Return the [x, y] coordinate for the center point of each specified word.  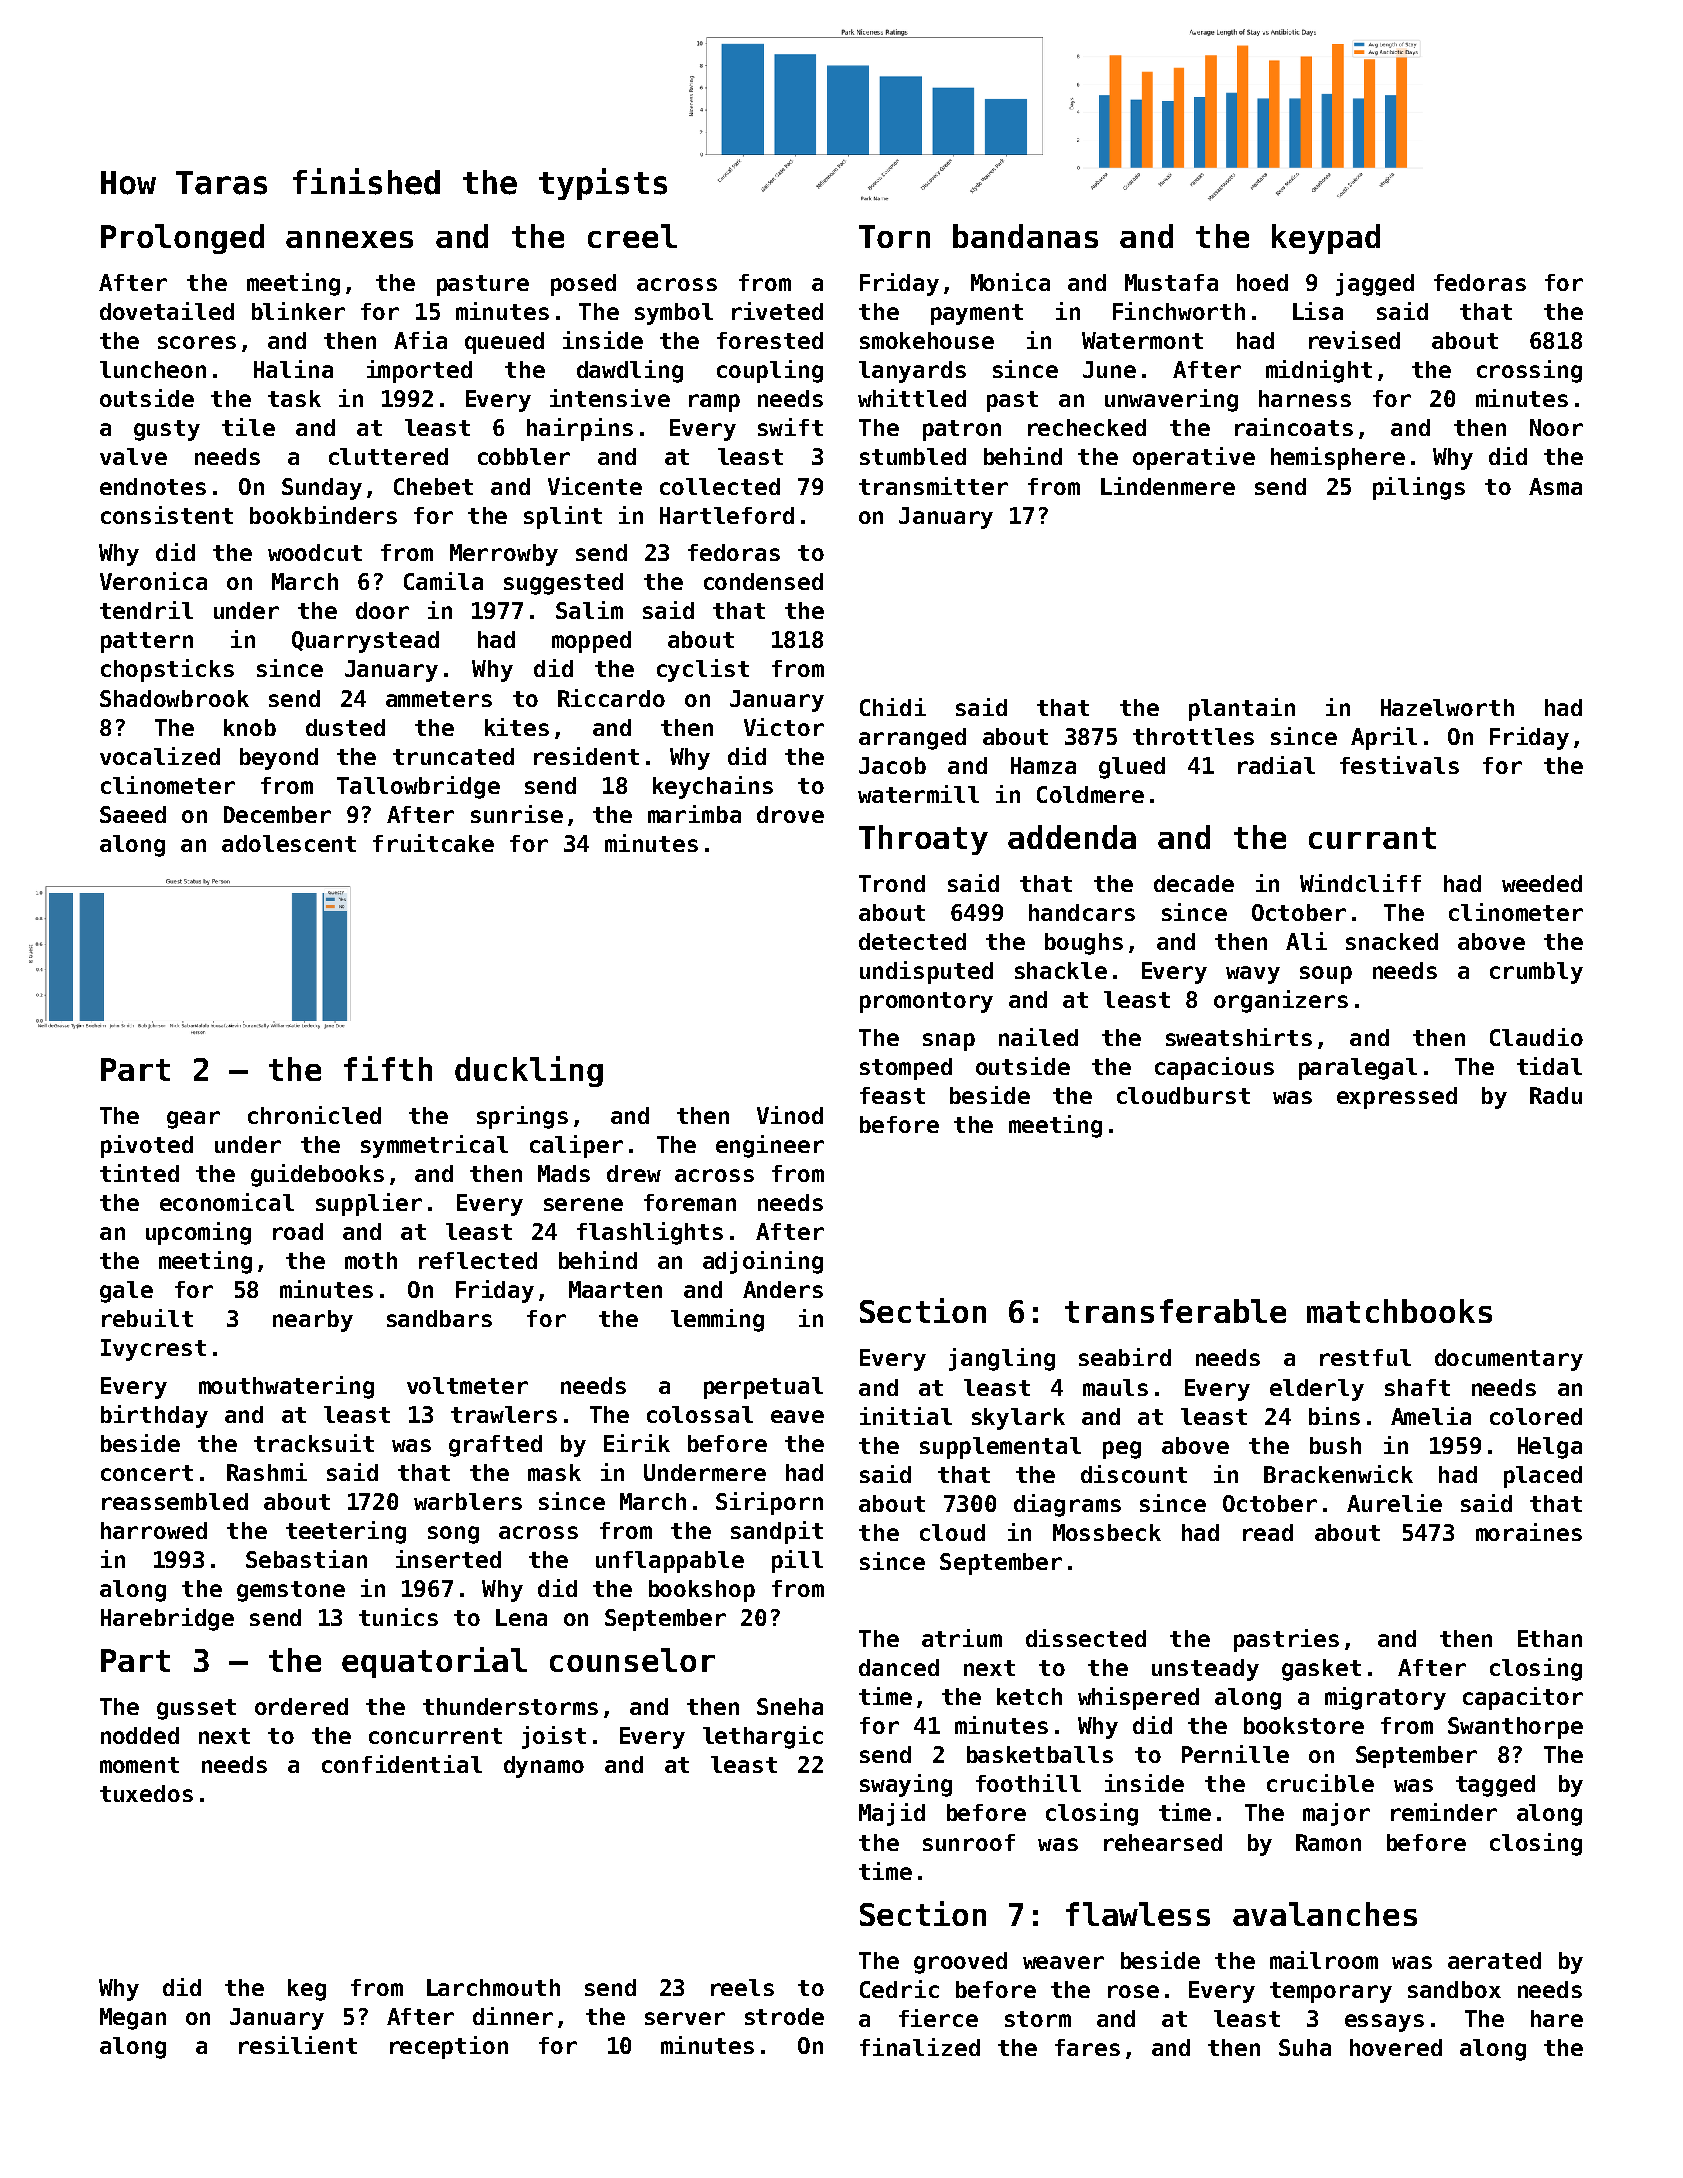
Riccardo [611, 698]
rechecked [1087, 427]
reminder [1444, 1812]
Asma [1555, 486]
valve [133, 456]
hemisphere [1338, 458]
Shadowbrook [174, 698]
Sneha [790, 1706]
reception [449, 2047]
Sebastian [306, 1559]
